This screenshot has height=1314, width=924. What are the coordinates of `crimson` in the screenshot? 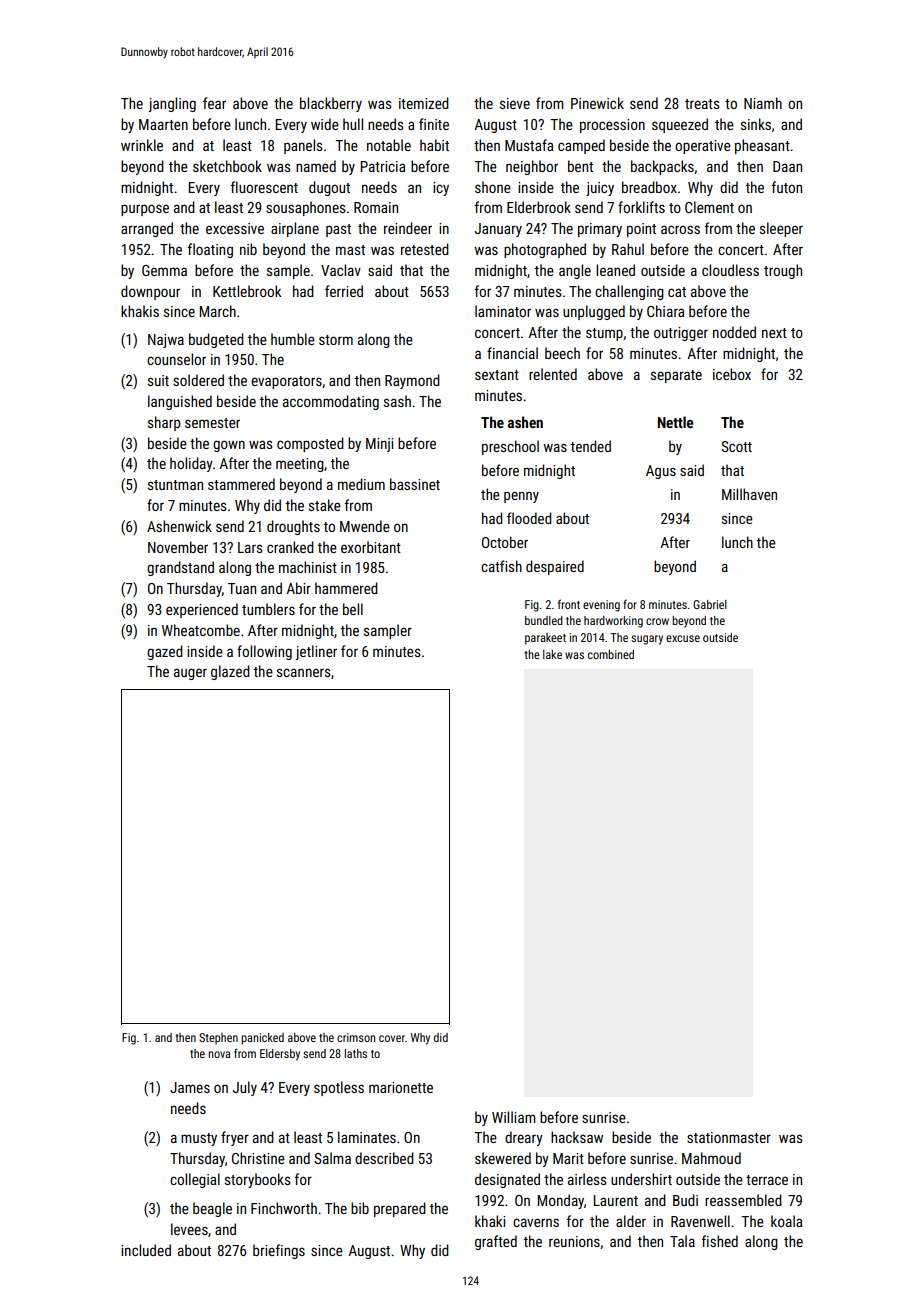 It's located at (356, 1037).
